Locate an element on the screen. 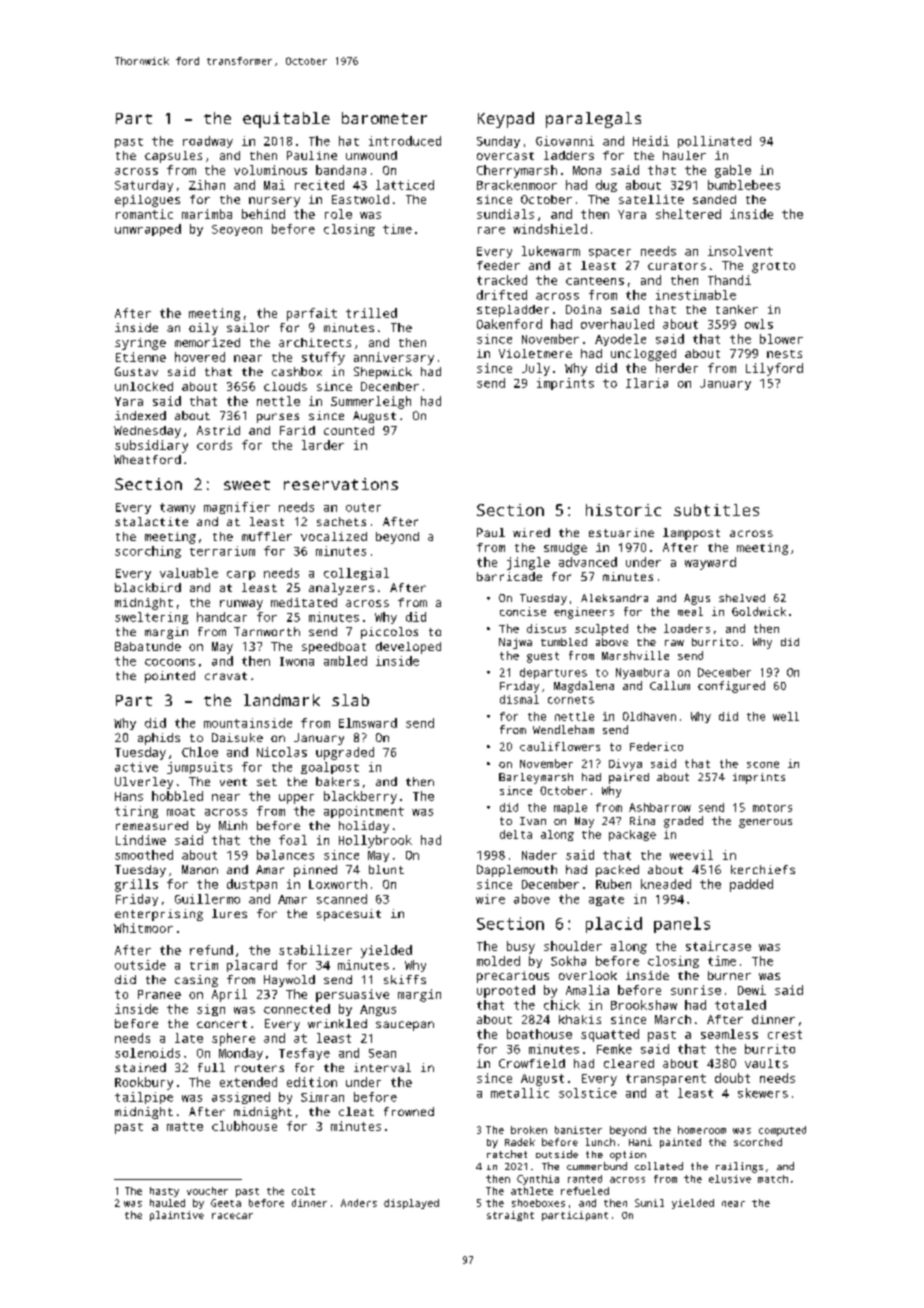 The image size is (924, 1308). lukewarm is located at coordinates (551, 251).
